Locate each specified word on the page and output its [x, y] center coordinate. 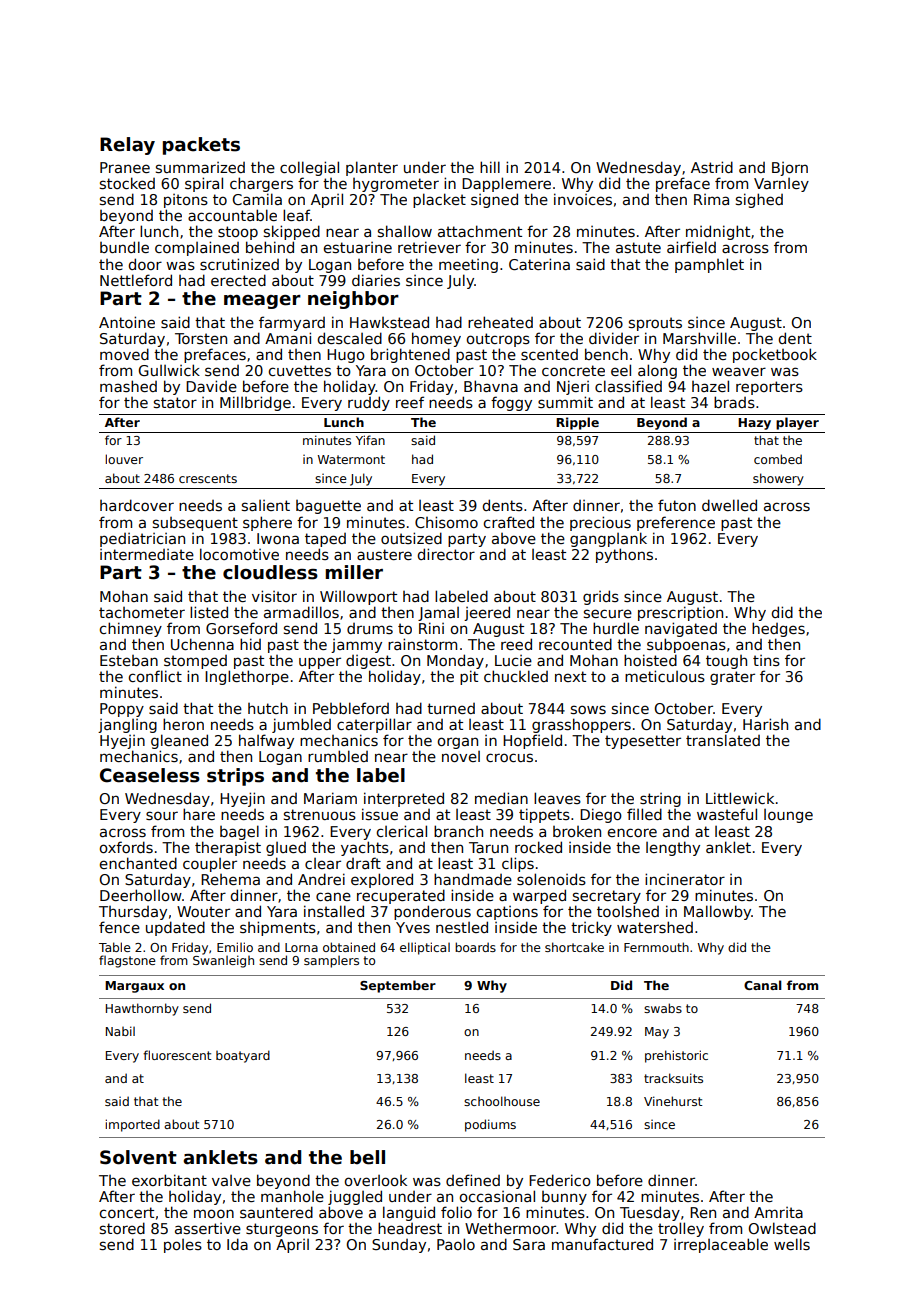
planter [372, 168]
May [657, 1033]
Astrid [712, 167]
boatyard [243, 1056]
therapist [228, 848]
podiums [490, 1125]
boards [475, 947]
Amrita [778, 1212]
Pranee [125, 167]
